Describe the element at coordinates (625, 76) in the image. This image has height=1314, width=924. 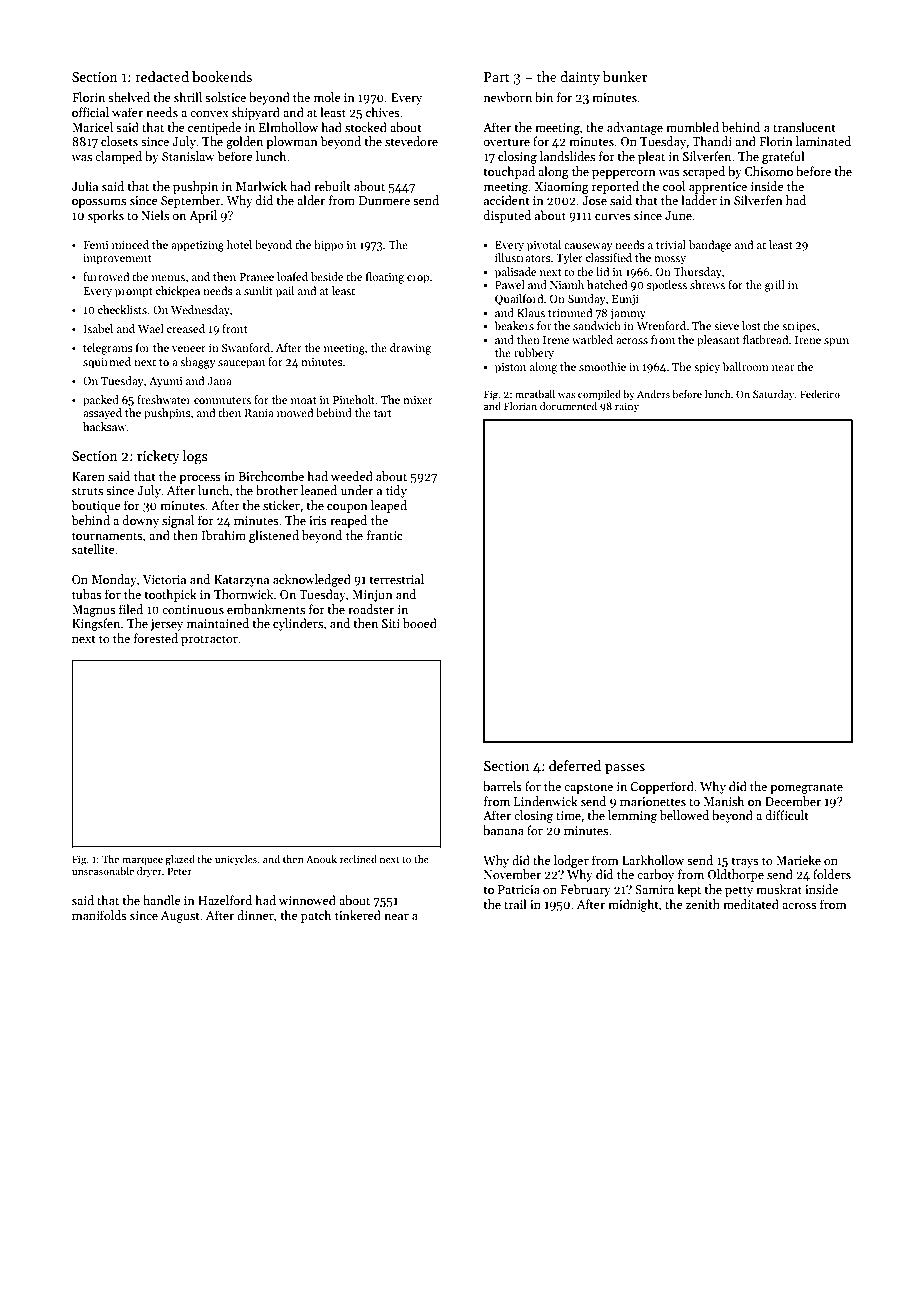
I see `bunker` at that location.
